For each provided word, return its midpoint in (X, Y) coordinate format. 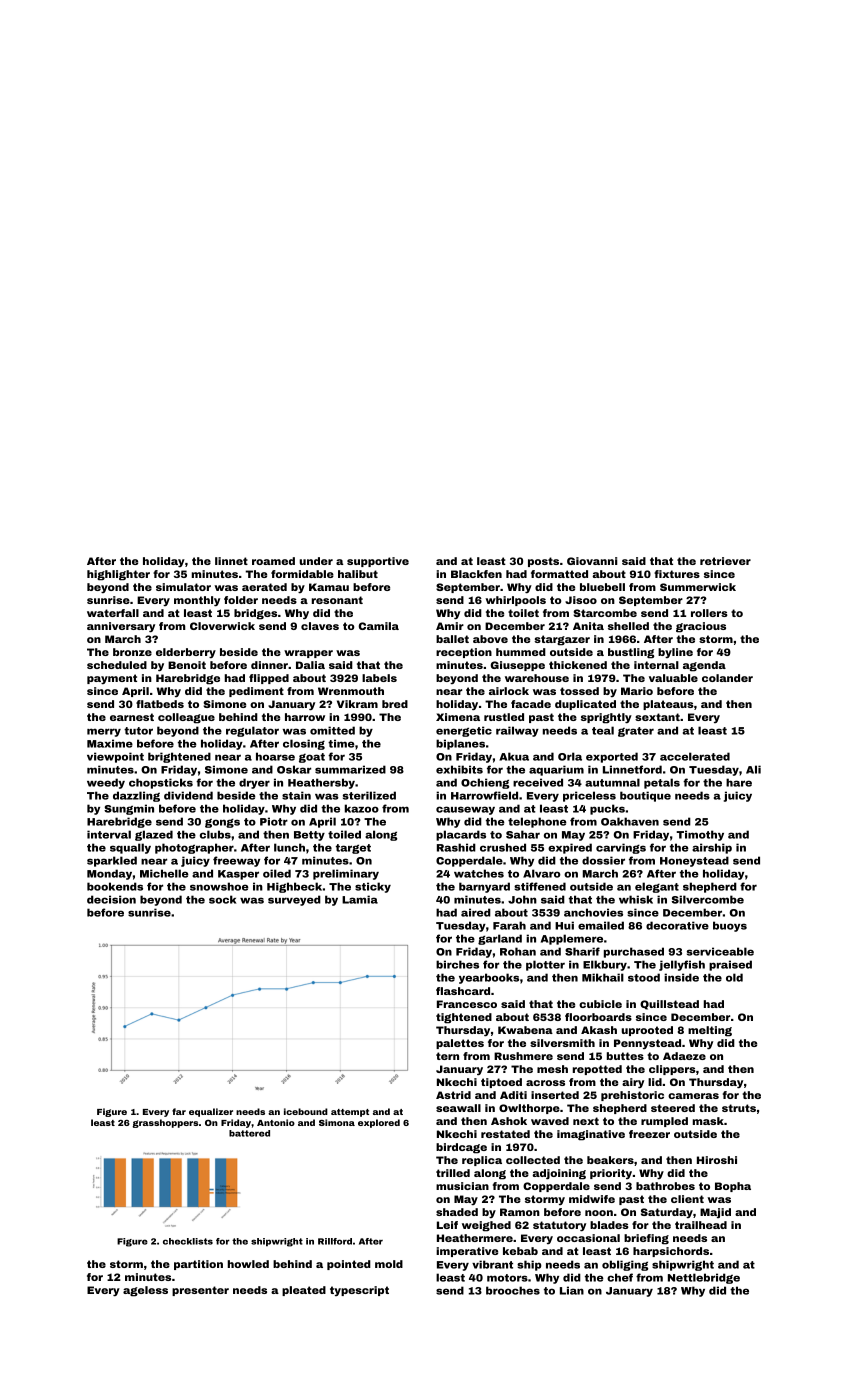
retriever (725, 561)
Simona (337, 1122)
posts (543, 562)
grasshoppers (165, 1123)
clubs (215, 834)
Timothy (700, 835)
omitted (332, 730)
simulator (183, 587)
